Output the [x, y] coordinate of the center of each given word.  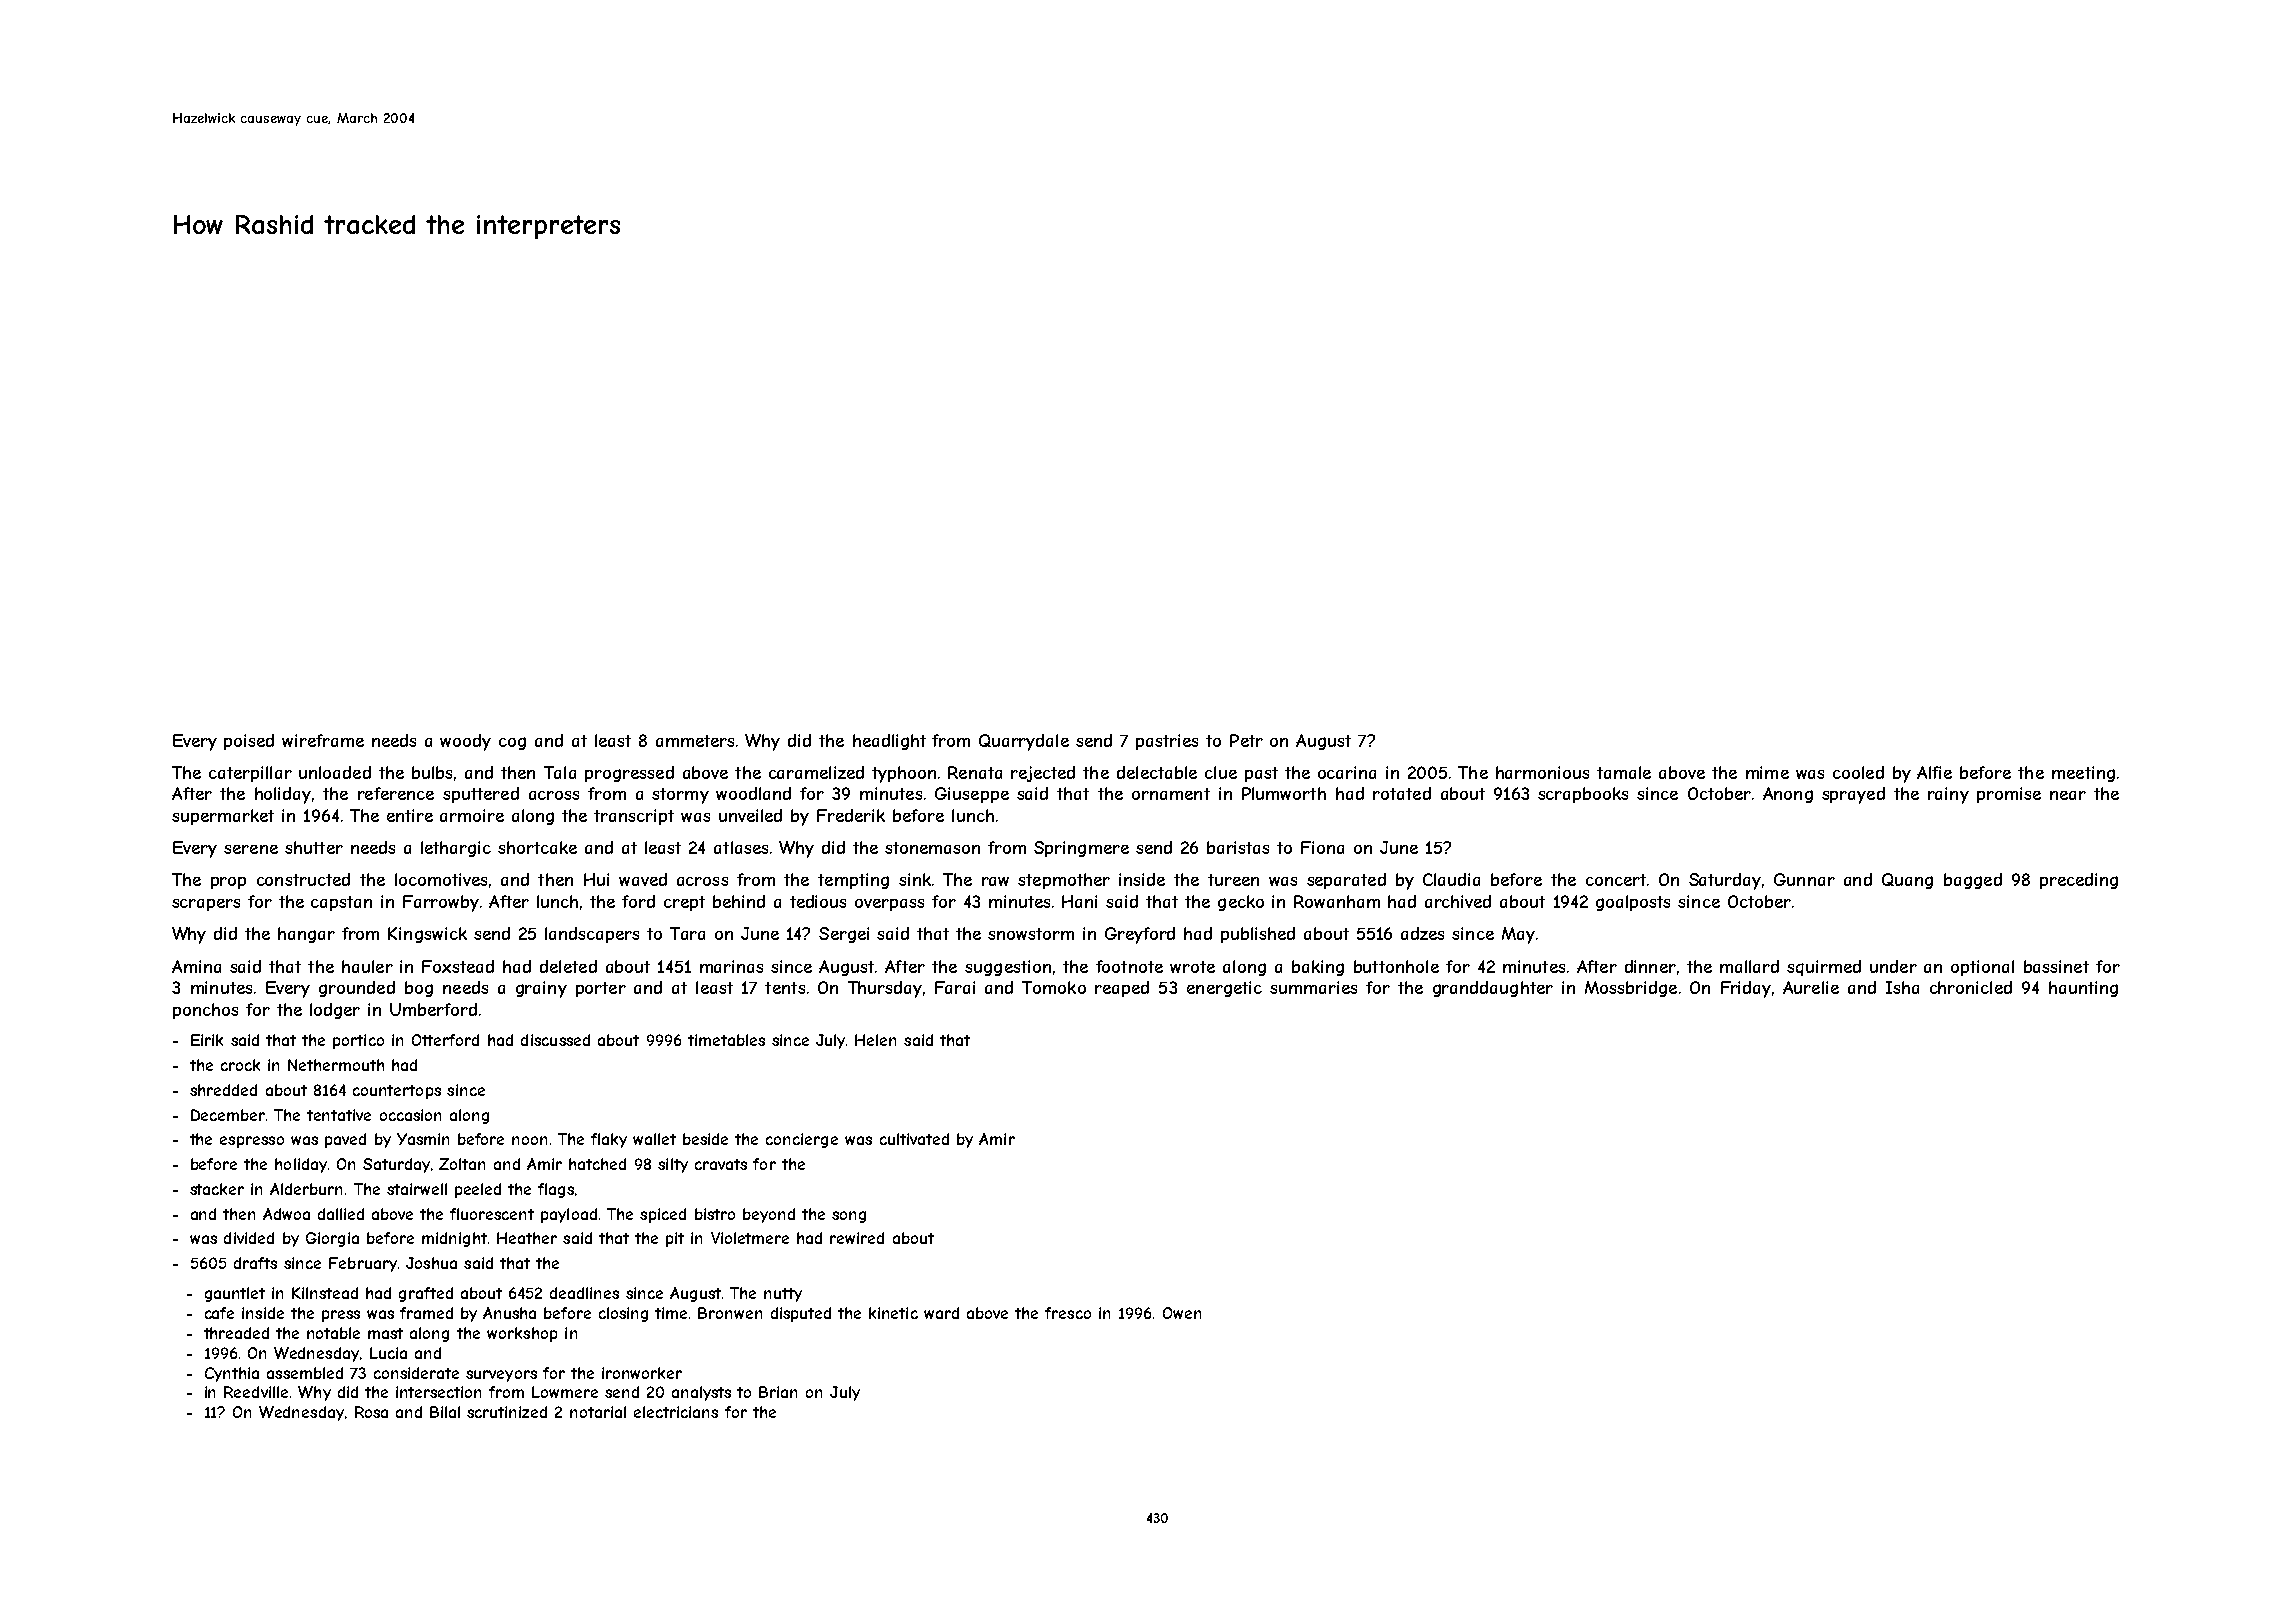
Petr [1246, 740]
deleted [568, 966]
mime [1767, 772]
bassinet [2056, 966]
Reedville [256, 1392]
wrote [1192, 967]
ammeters [695, 741]
